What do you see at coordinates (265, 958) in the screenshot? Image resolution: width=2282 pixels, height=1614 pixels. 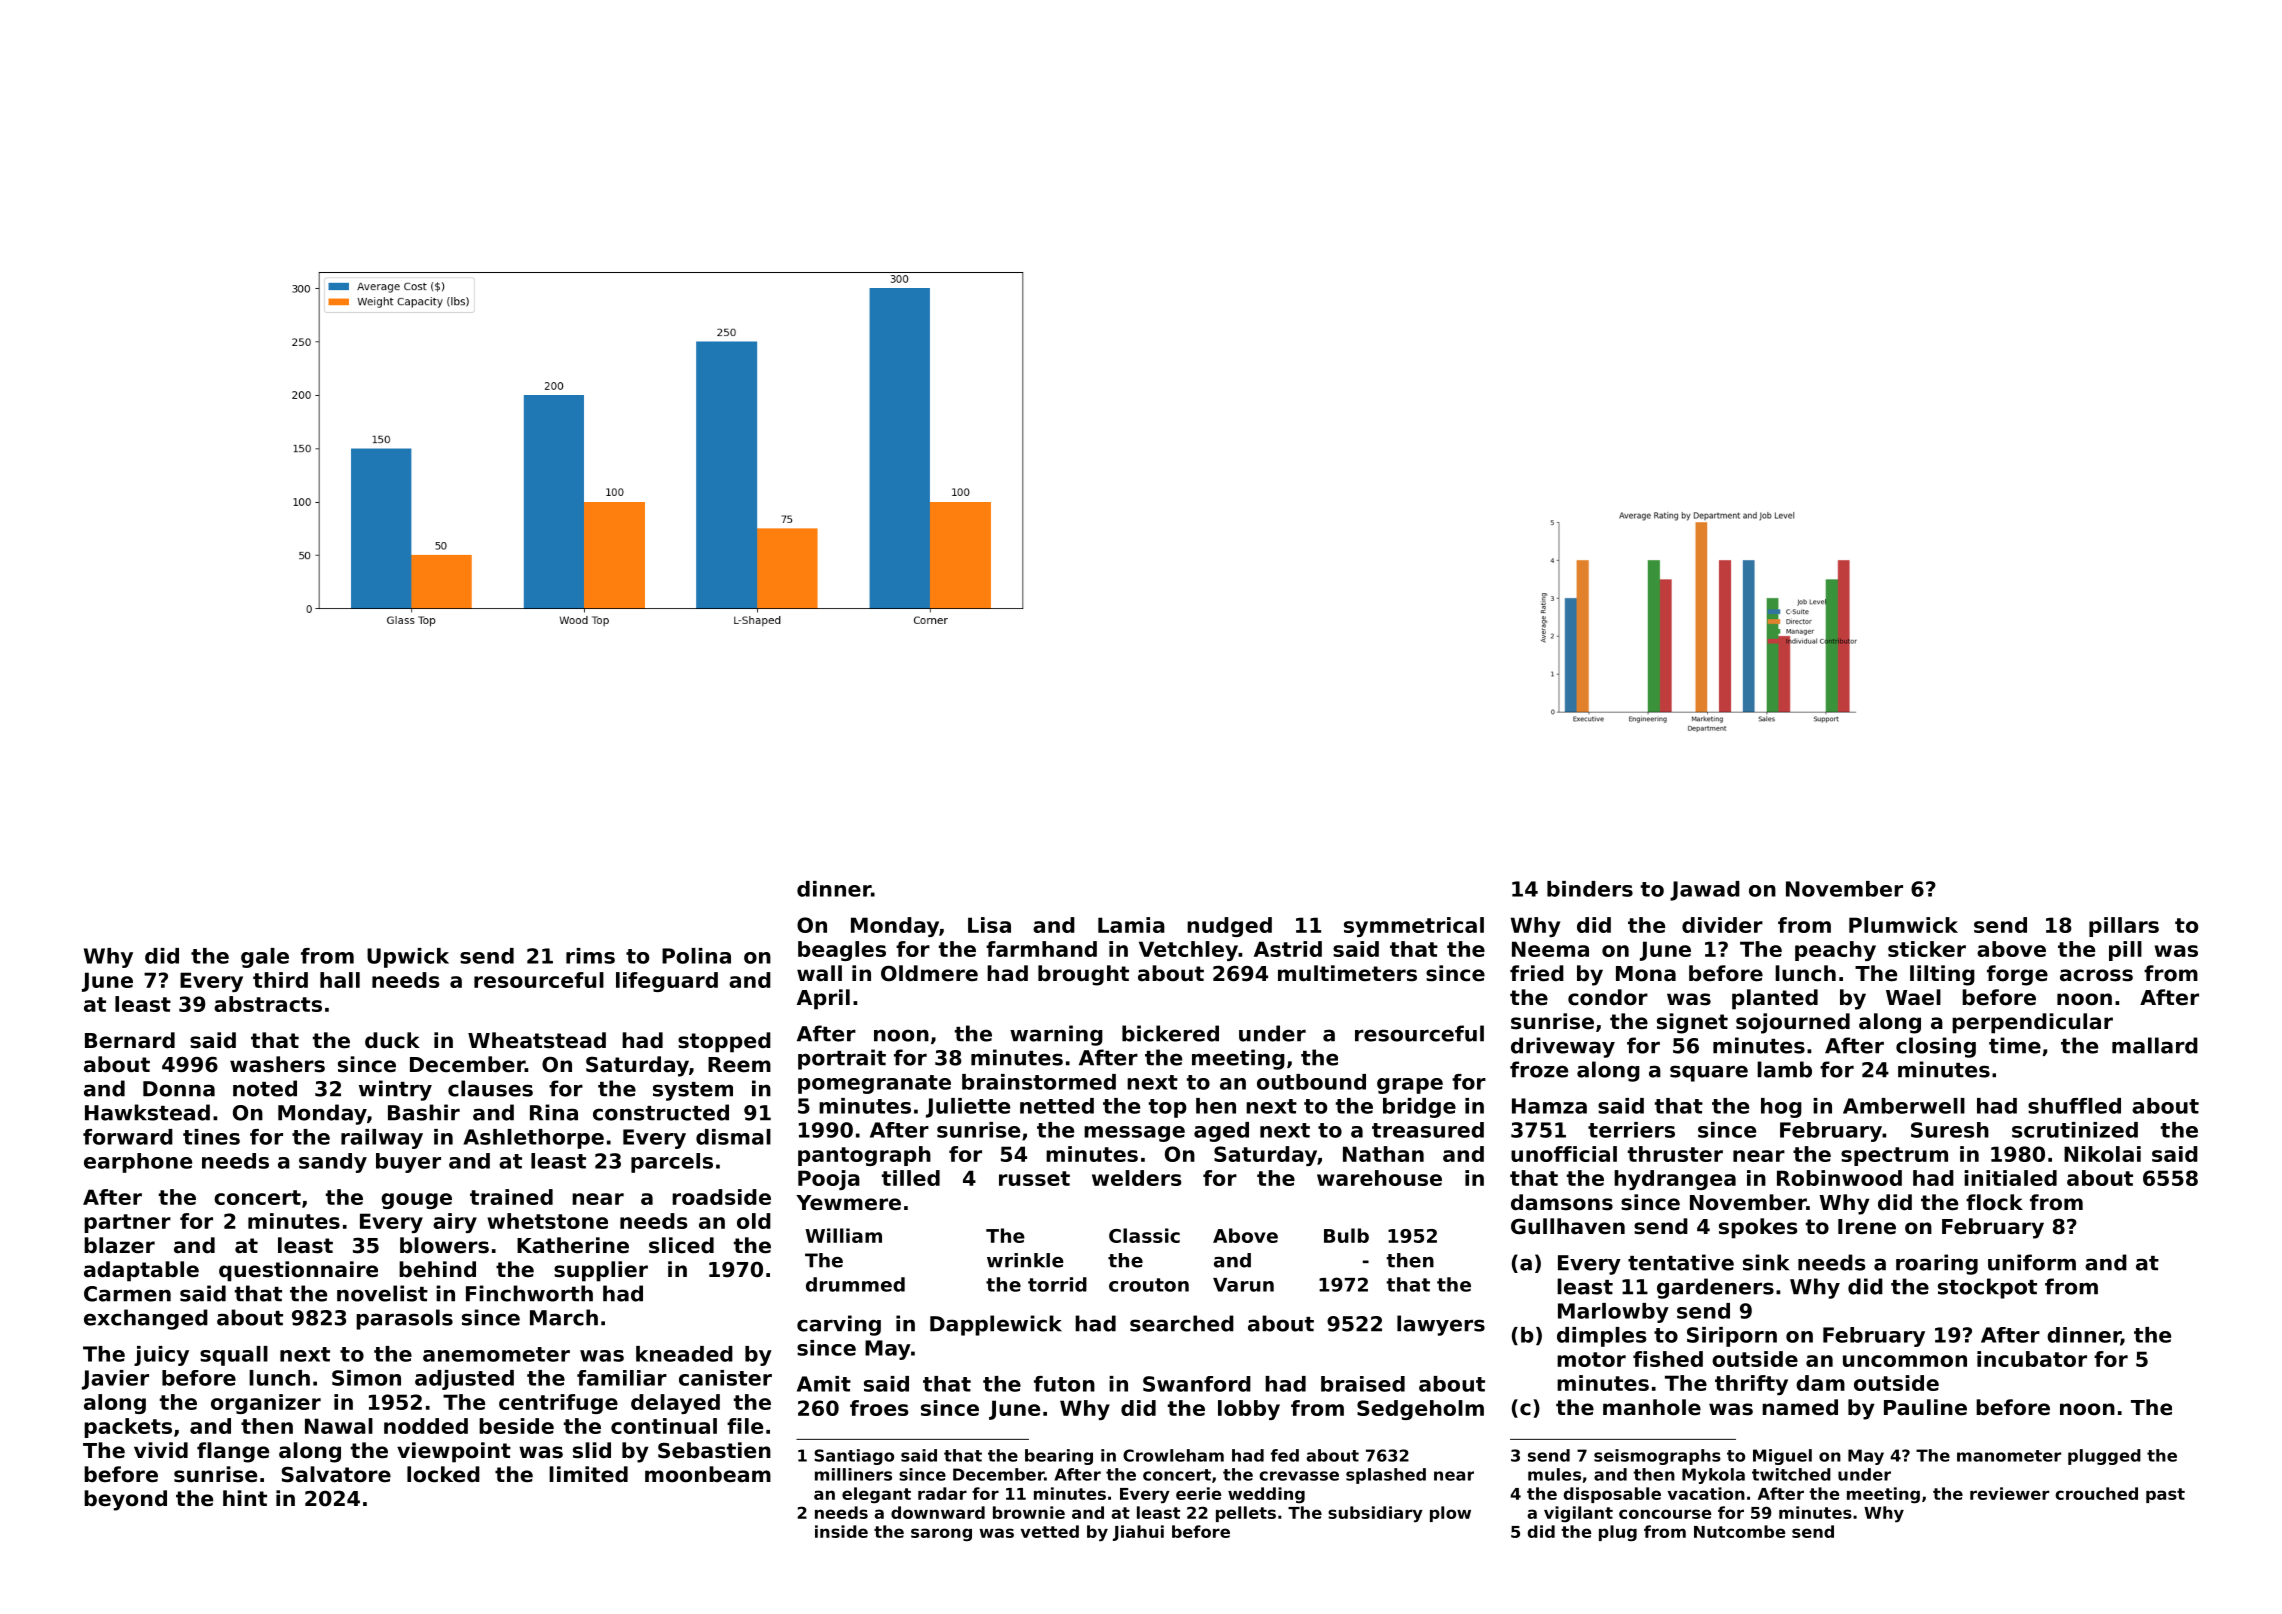 I see `gale` at bounding box center [265, 958].
